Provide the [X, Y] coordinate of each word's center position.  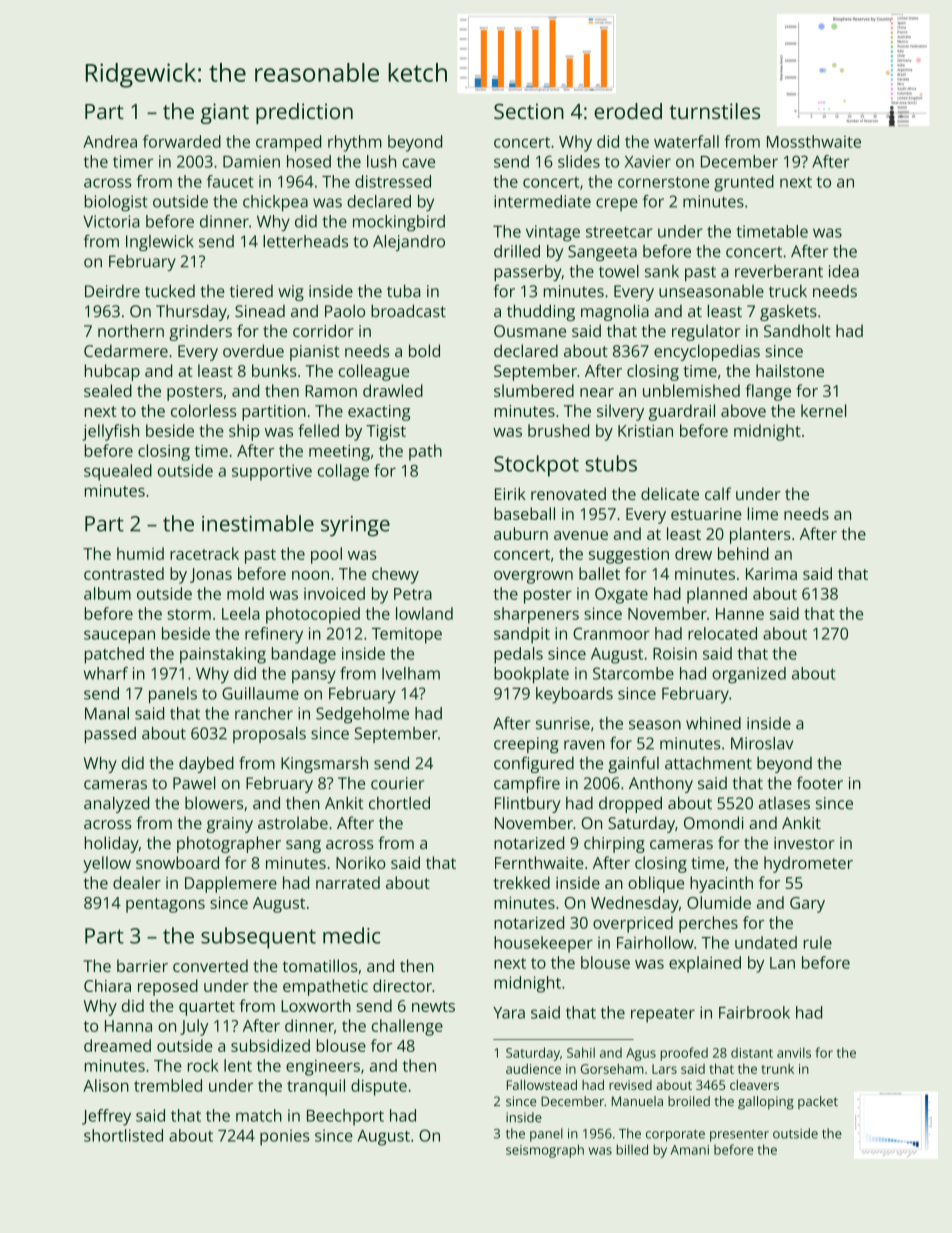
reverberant [779, 271]
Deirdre [112, 291]
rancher [264, 713]
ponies [285, 1137]
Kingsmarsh [324, 764]
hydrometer [808, 864]
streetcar [619, 232]
